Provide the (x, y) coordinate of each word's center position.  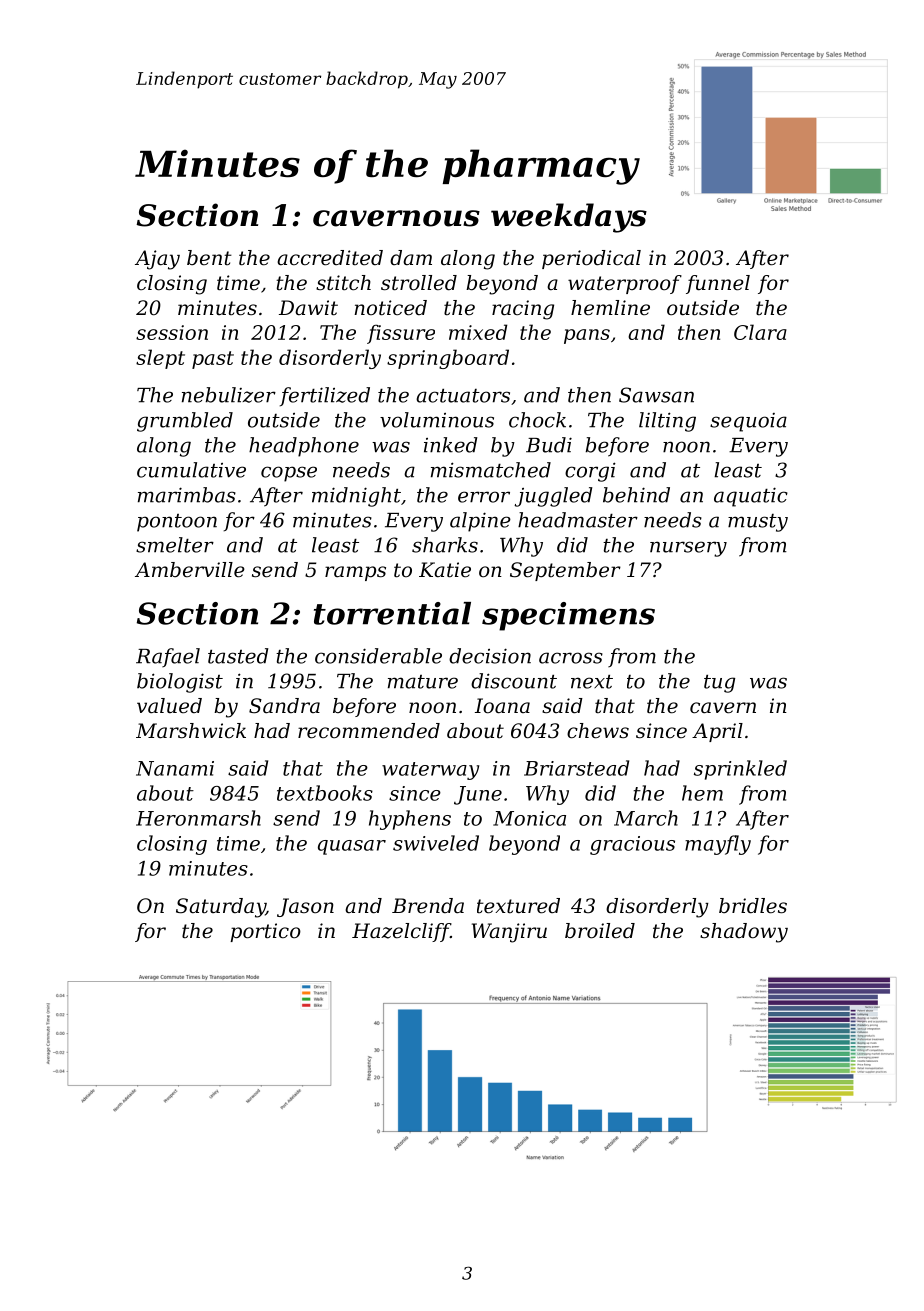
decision (490, 656)
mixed (478, 332)
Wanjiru (509, 933)
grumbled (185, 422)
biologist (180, 683)
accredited (330, 258)
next (592, 682)
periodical (591, 259)
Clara (760, 332)
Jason (305, 907)
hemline (610, 307)
